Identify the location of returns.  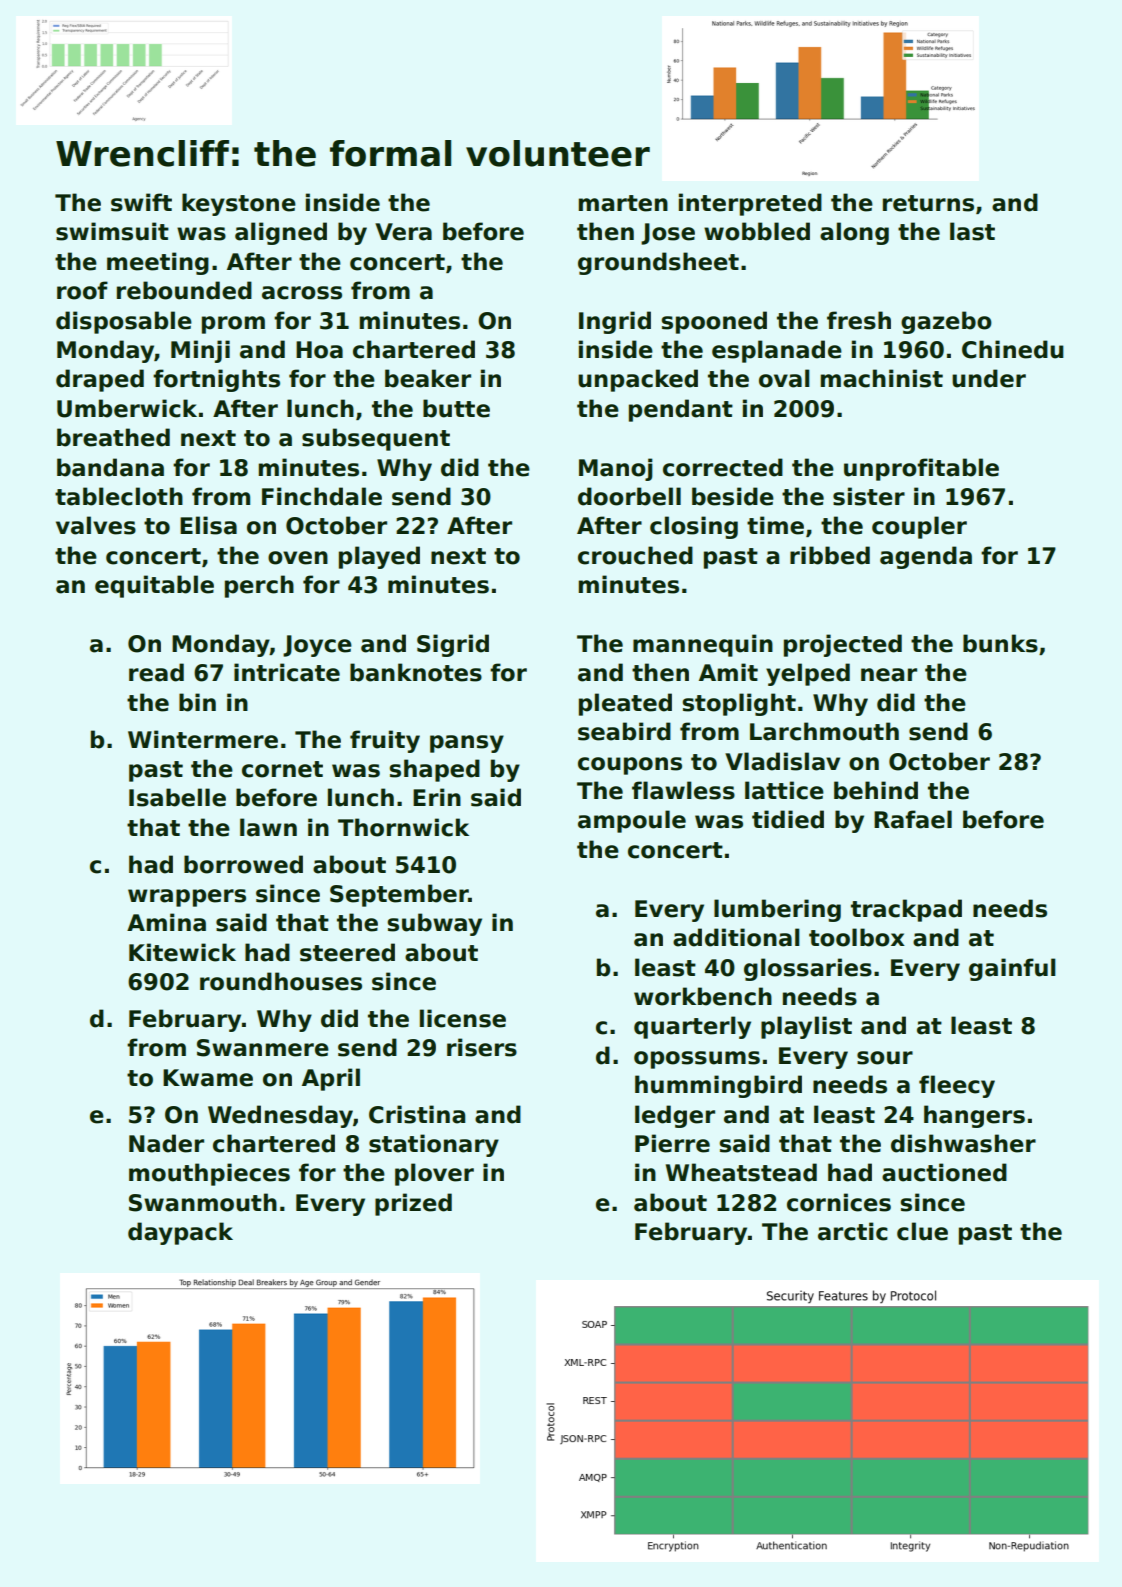
(928, 203).
